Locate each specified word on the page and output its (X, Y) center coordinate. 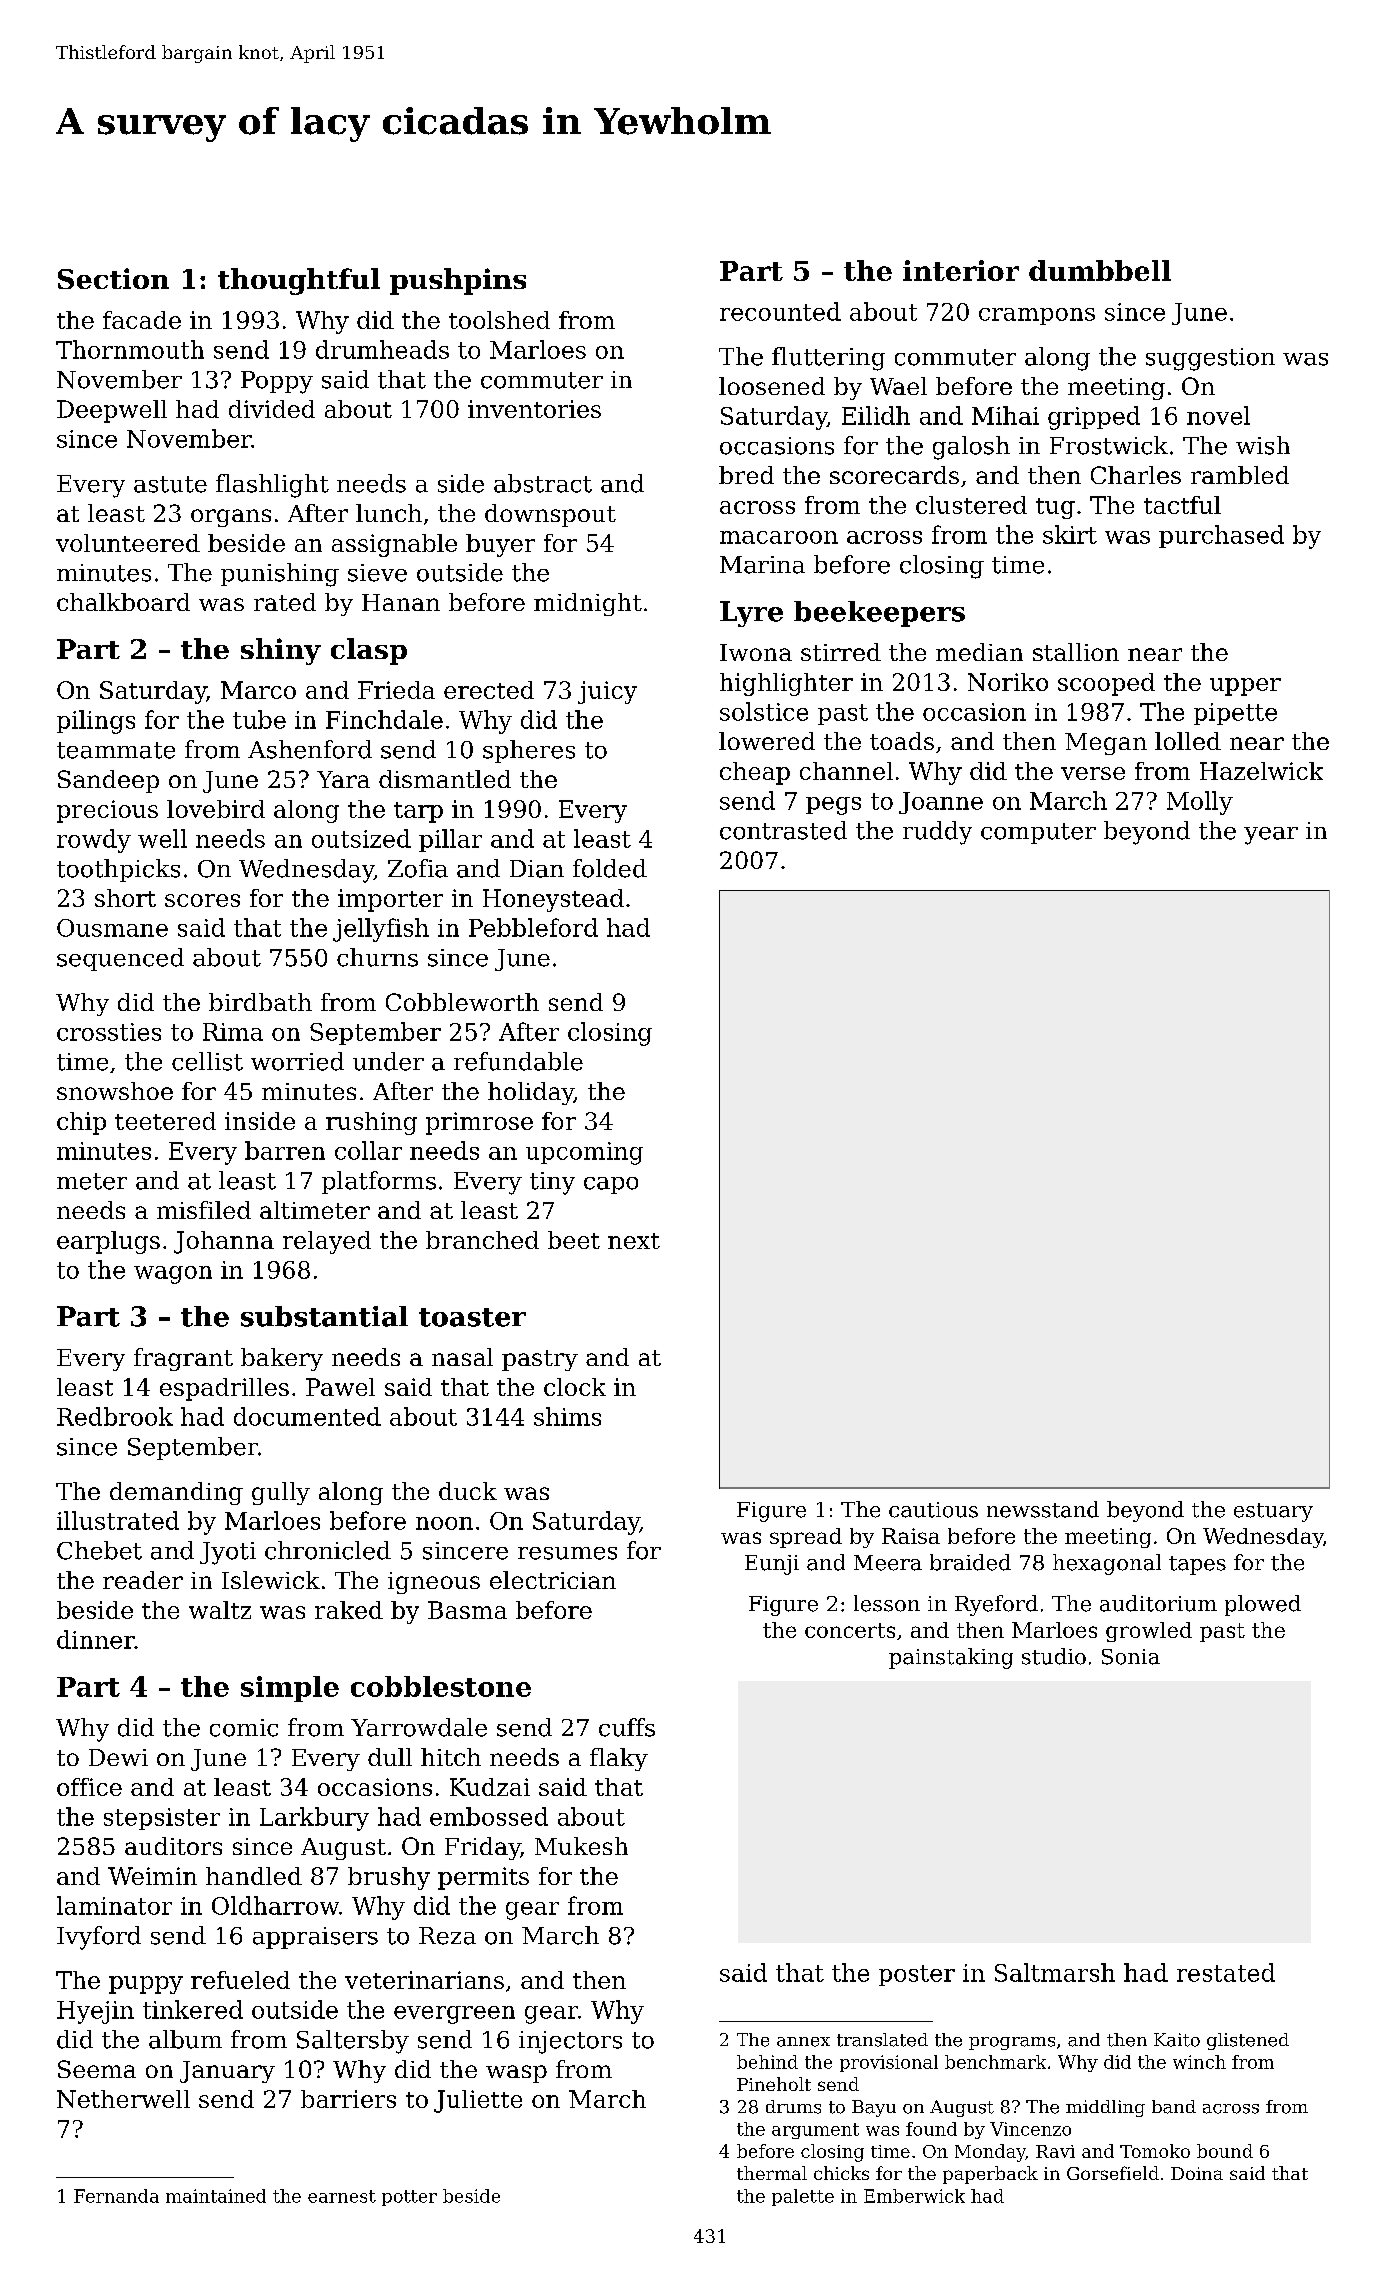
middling (1105, 2108)
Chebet (99, 1550)
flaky (619, 1759)
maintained (216, 2196)
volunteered (128, 543)
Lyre (751, 614)
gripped (1094, 418)
